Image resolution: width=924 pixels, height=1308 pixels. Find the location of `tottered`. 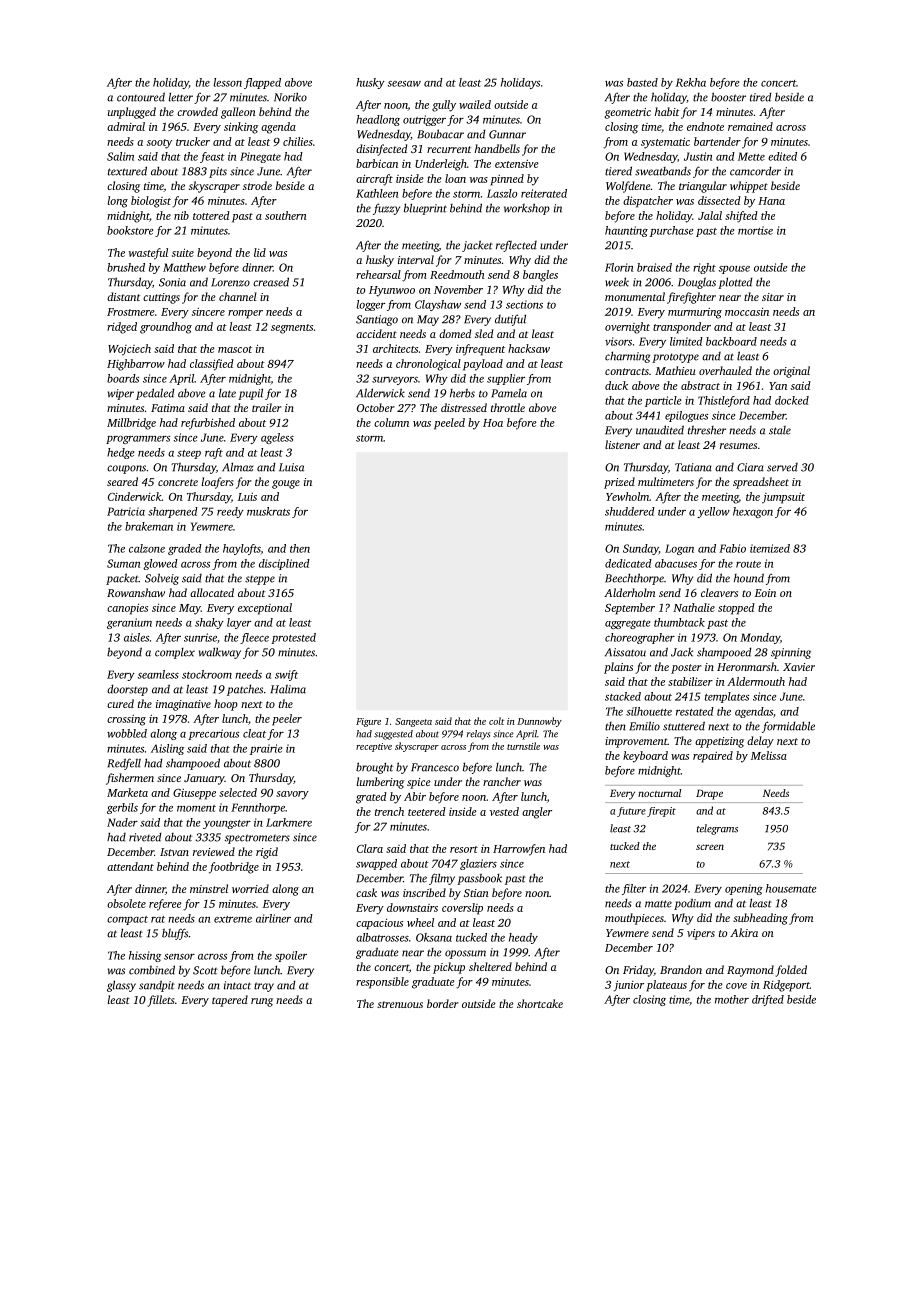

tottered is located at coordinates (211, 215).
